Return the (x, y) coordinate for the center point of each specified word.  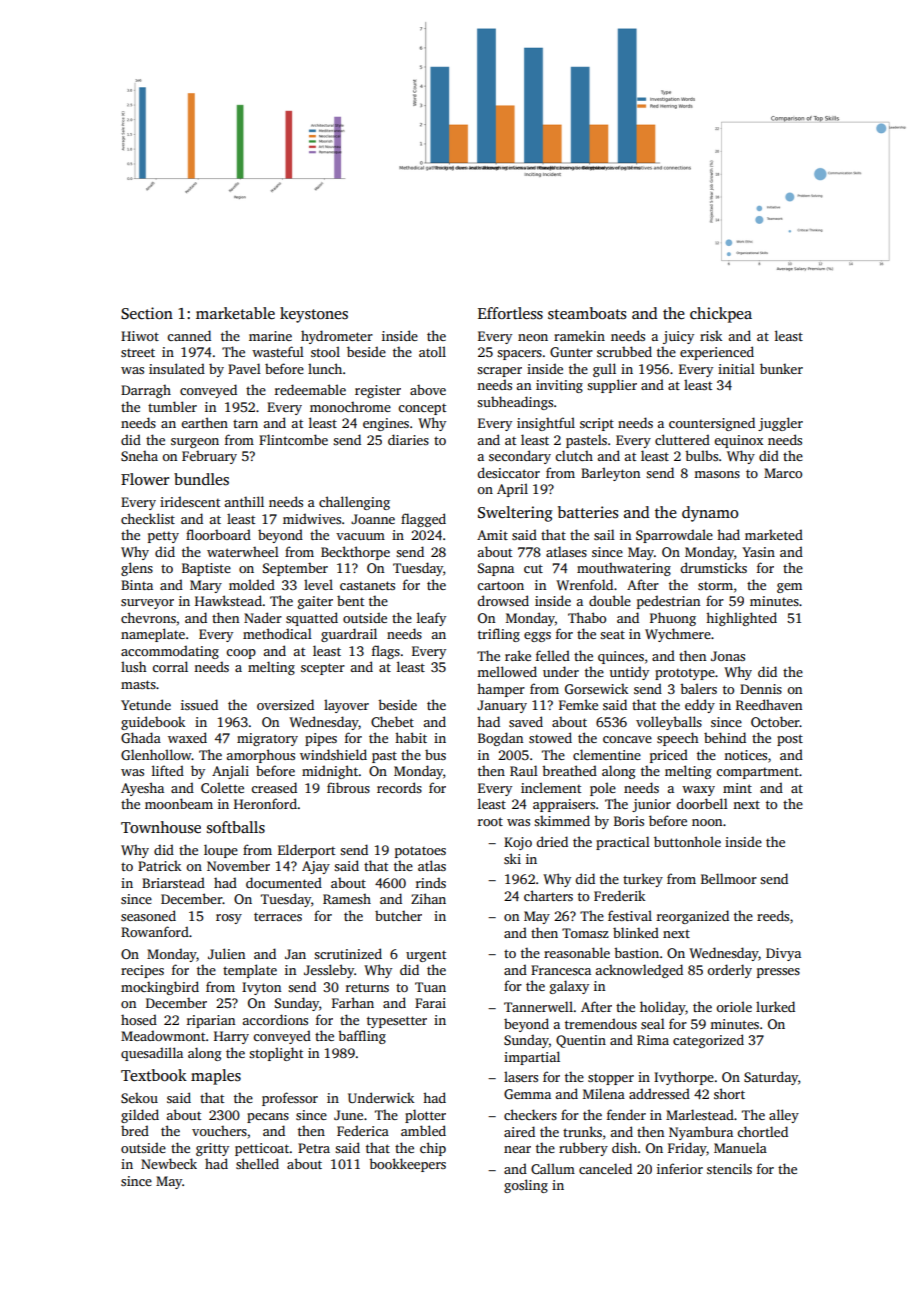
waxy (698, 791)
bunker (781, 368)
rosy (229, 919)
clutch (574, 455)
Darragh (146, 391)
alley (784, 1116)
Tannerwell (538, 1006)
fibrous (348, 787)
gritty (212, 1149)
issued (199, 704)
